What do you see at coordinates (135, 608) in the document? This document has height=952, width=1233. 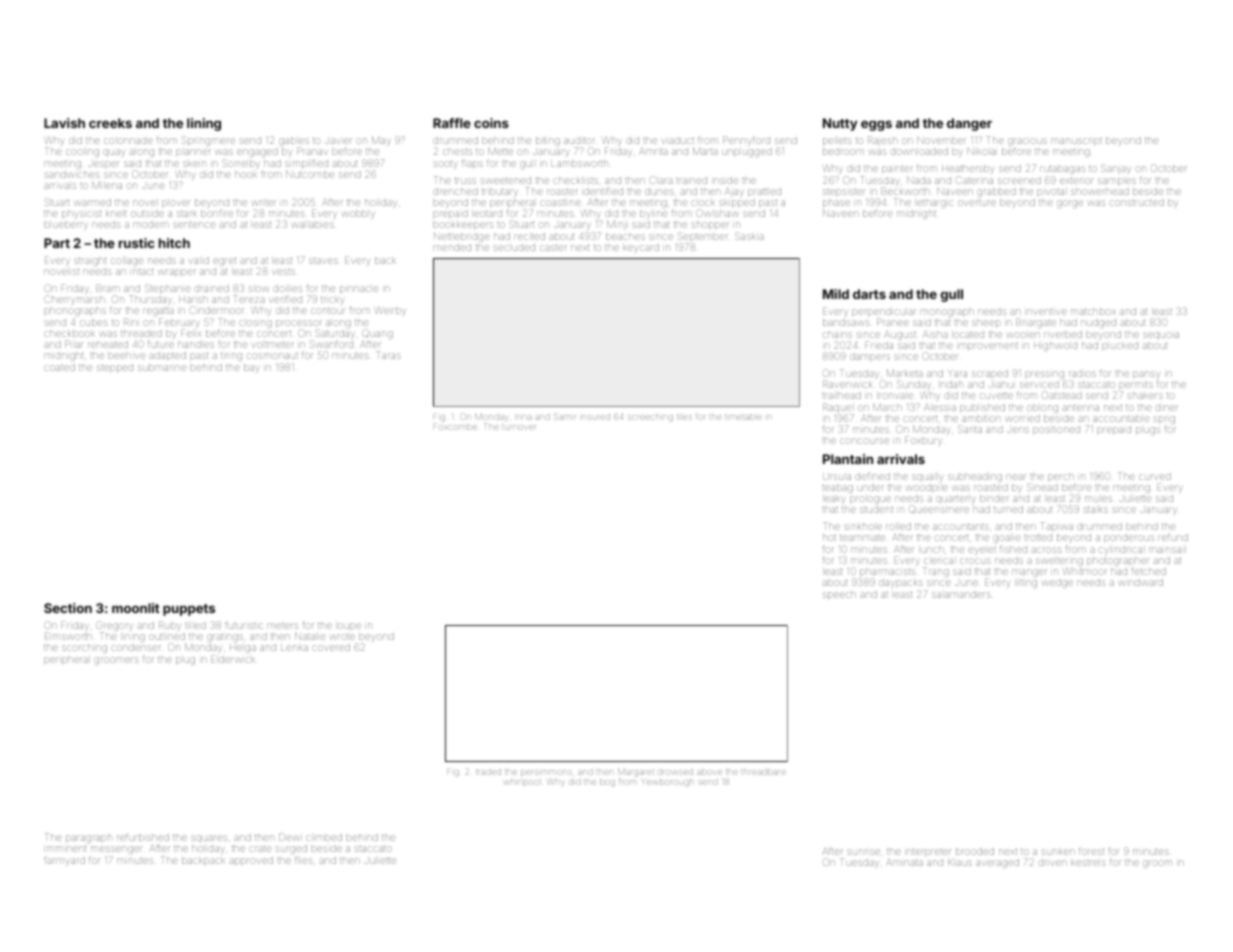 I see `moonlit` at bounding box center [135, 608].
